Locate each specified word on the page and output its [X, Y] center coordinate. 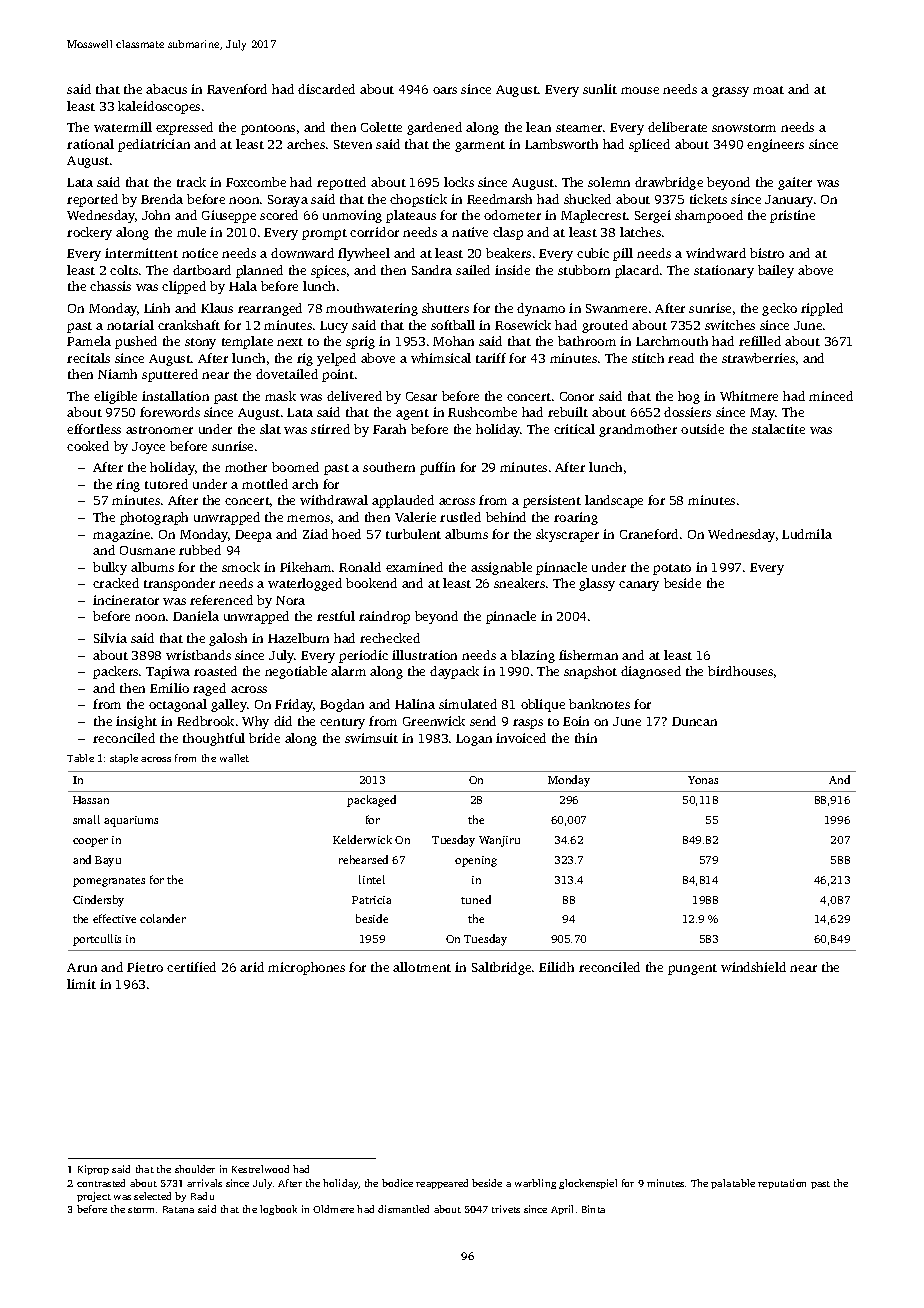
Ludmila [807, 534]
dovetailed [287, 374]
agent [412, 414]
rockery [89, 233]
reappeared [442, 1184]
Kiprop [93, 1170]
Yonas [703, 780]
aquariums [131, 821]
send [483, 721]
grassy [730, 92]
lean [538, 127]
